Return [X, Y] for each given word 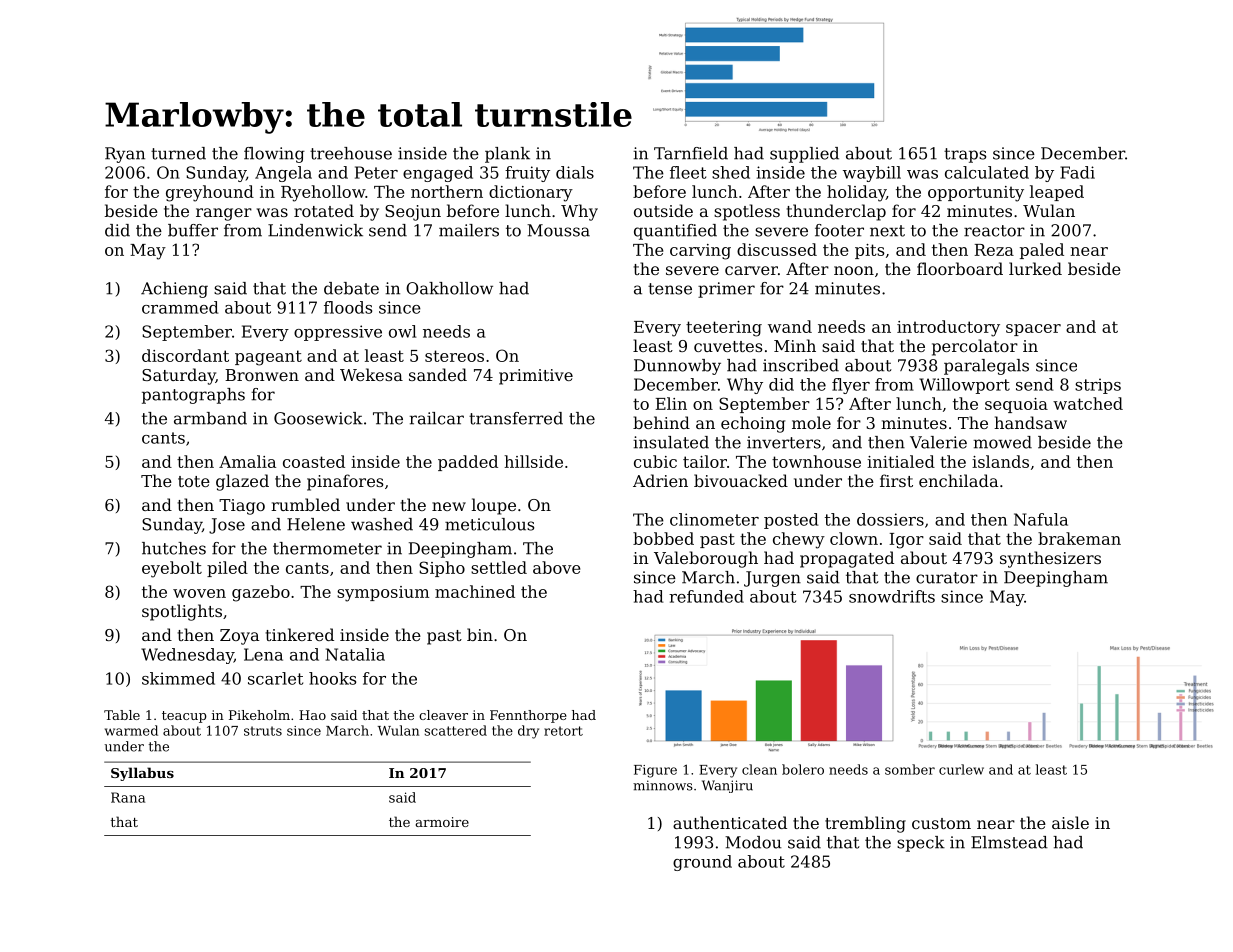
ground [702, 863]
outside [663, 210]
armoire [442, 822]
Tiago [242, 507]
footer [839, 230]
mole [811, 422]
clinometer [714, 519]
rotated [324, 210]
